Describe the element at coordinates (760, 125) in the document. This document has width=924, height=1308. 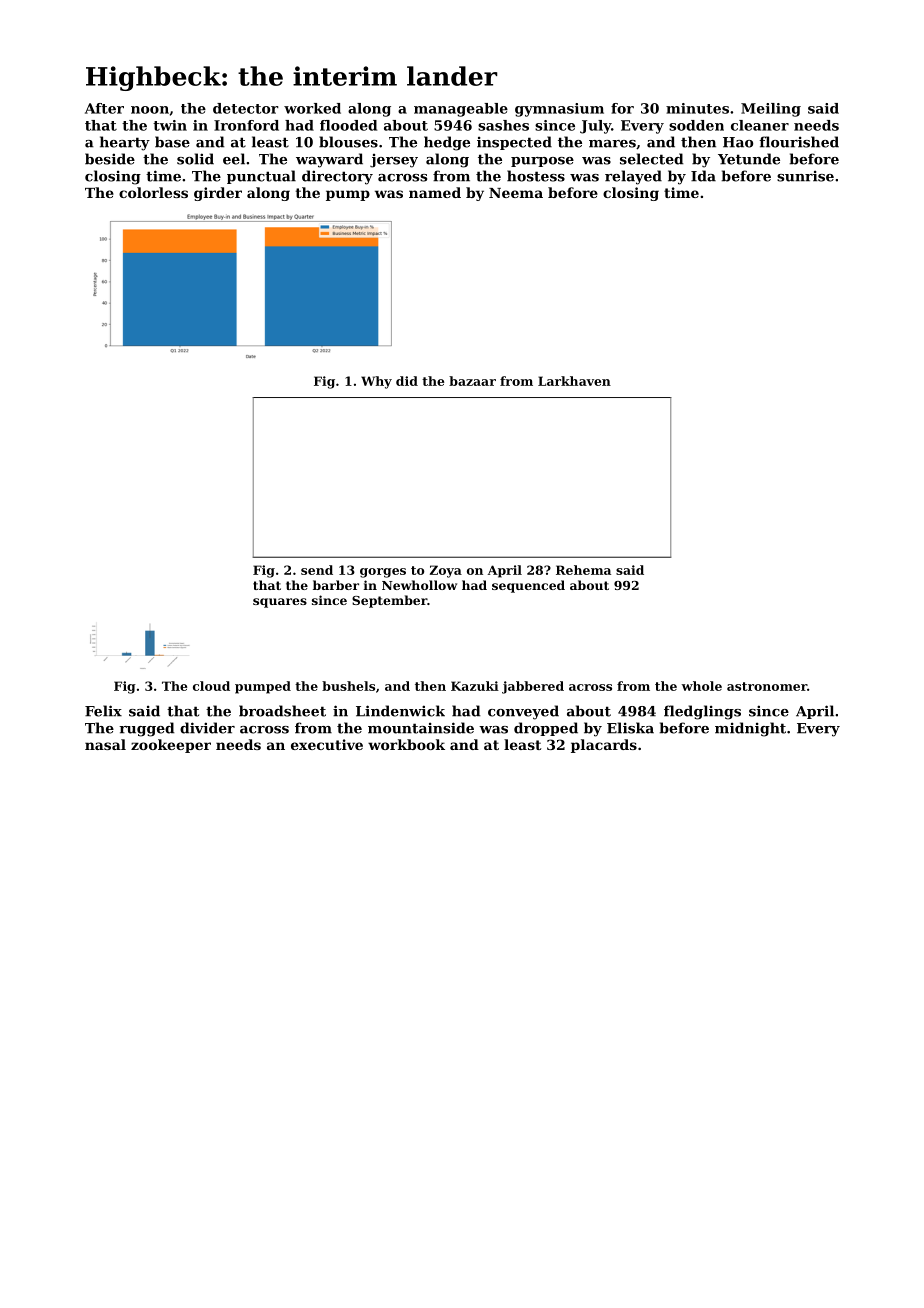
I see `cleaner` at that location.
